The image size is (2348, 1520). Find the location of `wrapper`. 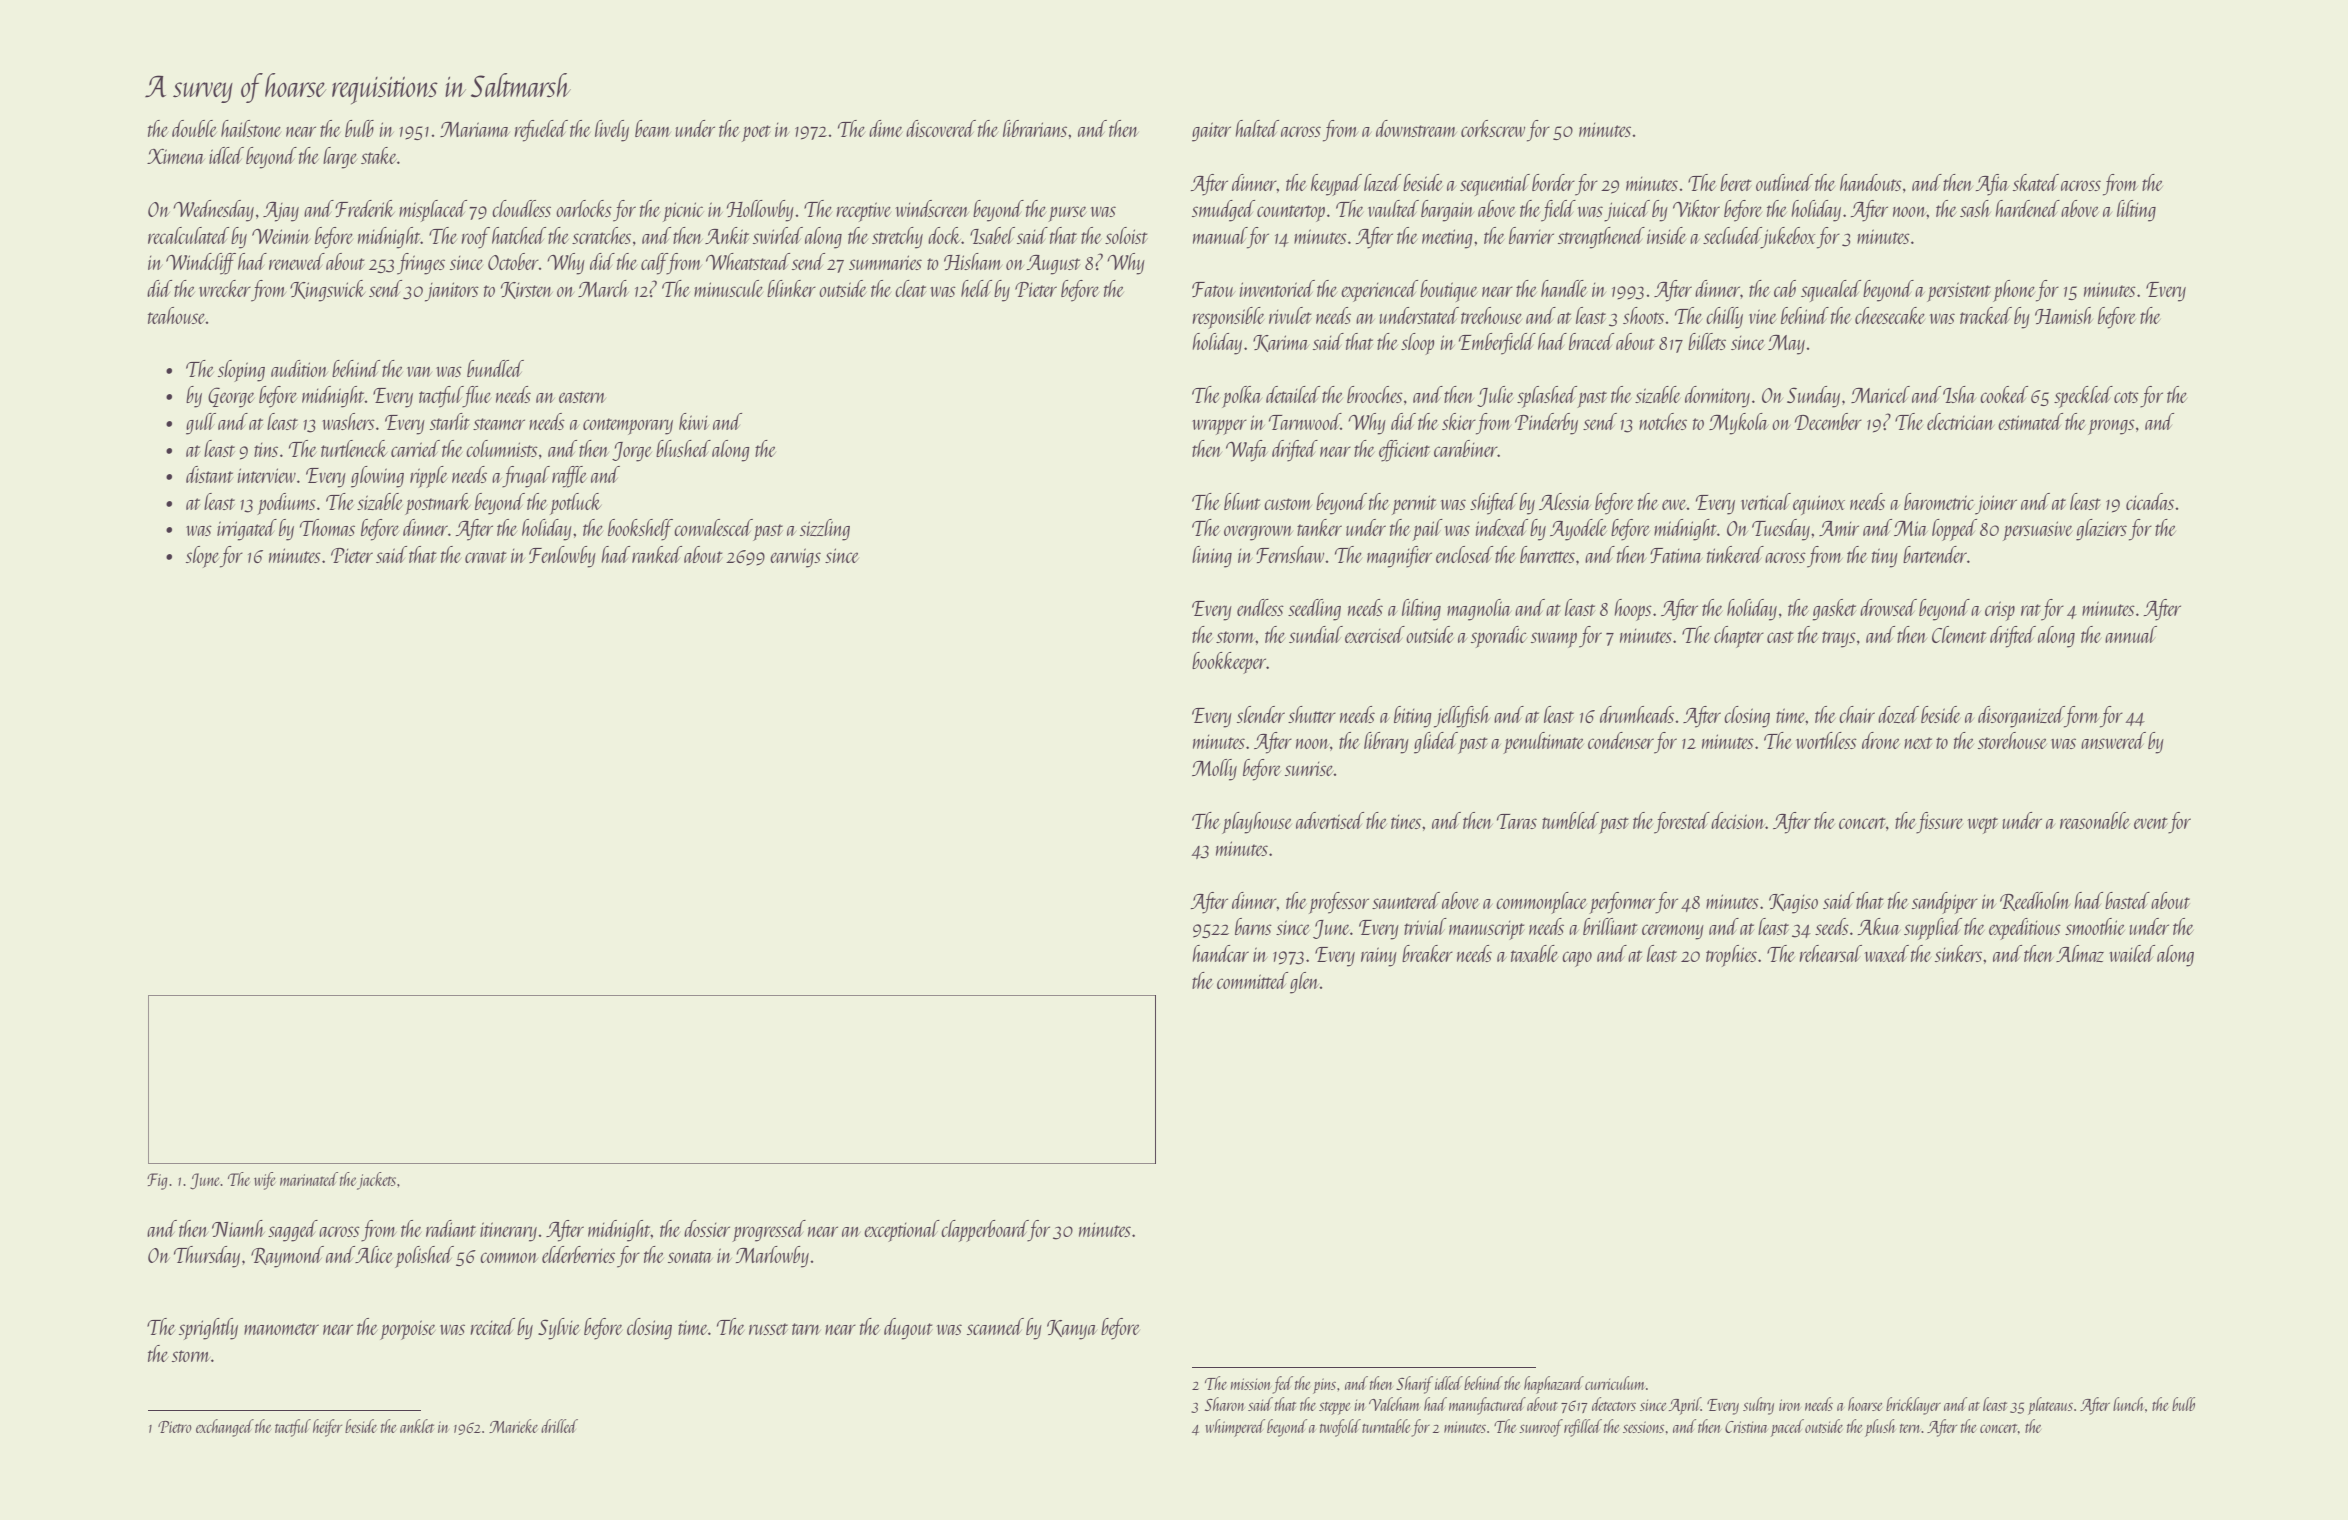

wrapper is located at coordinates (1219, 427).
